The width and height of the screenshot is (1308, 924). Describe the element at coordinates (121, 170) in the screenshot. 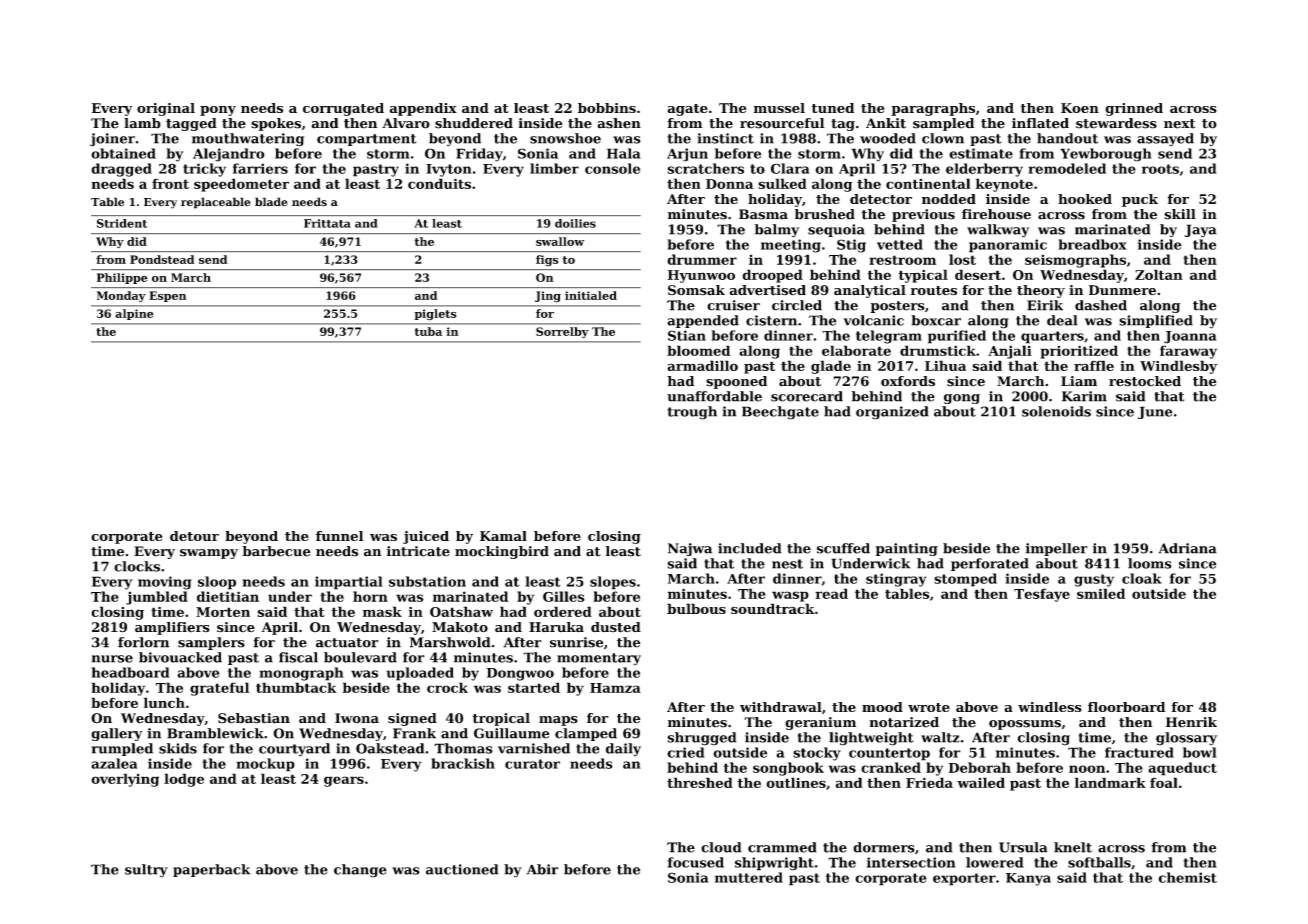

I see `dragged` at that location.
